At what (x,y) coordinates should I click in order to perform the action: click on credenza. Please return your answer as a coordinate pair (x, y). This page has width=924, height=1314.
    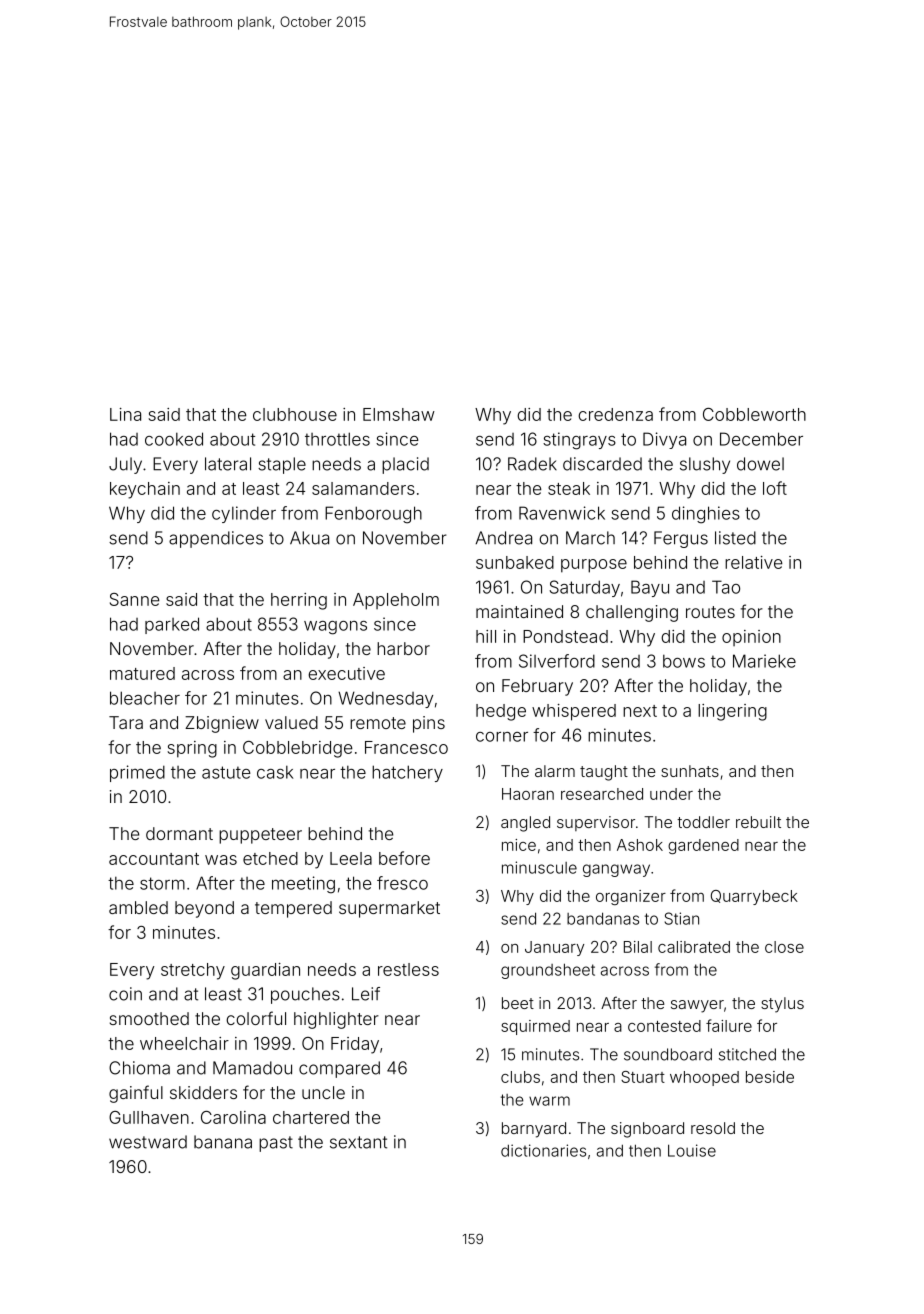
    Looking at the image, I should click on (615, 414).
